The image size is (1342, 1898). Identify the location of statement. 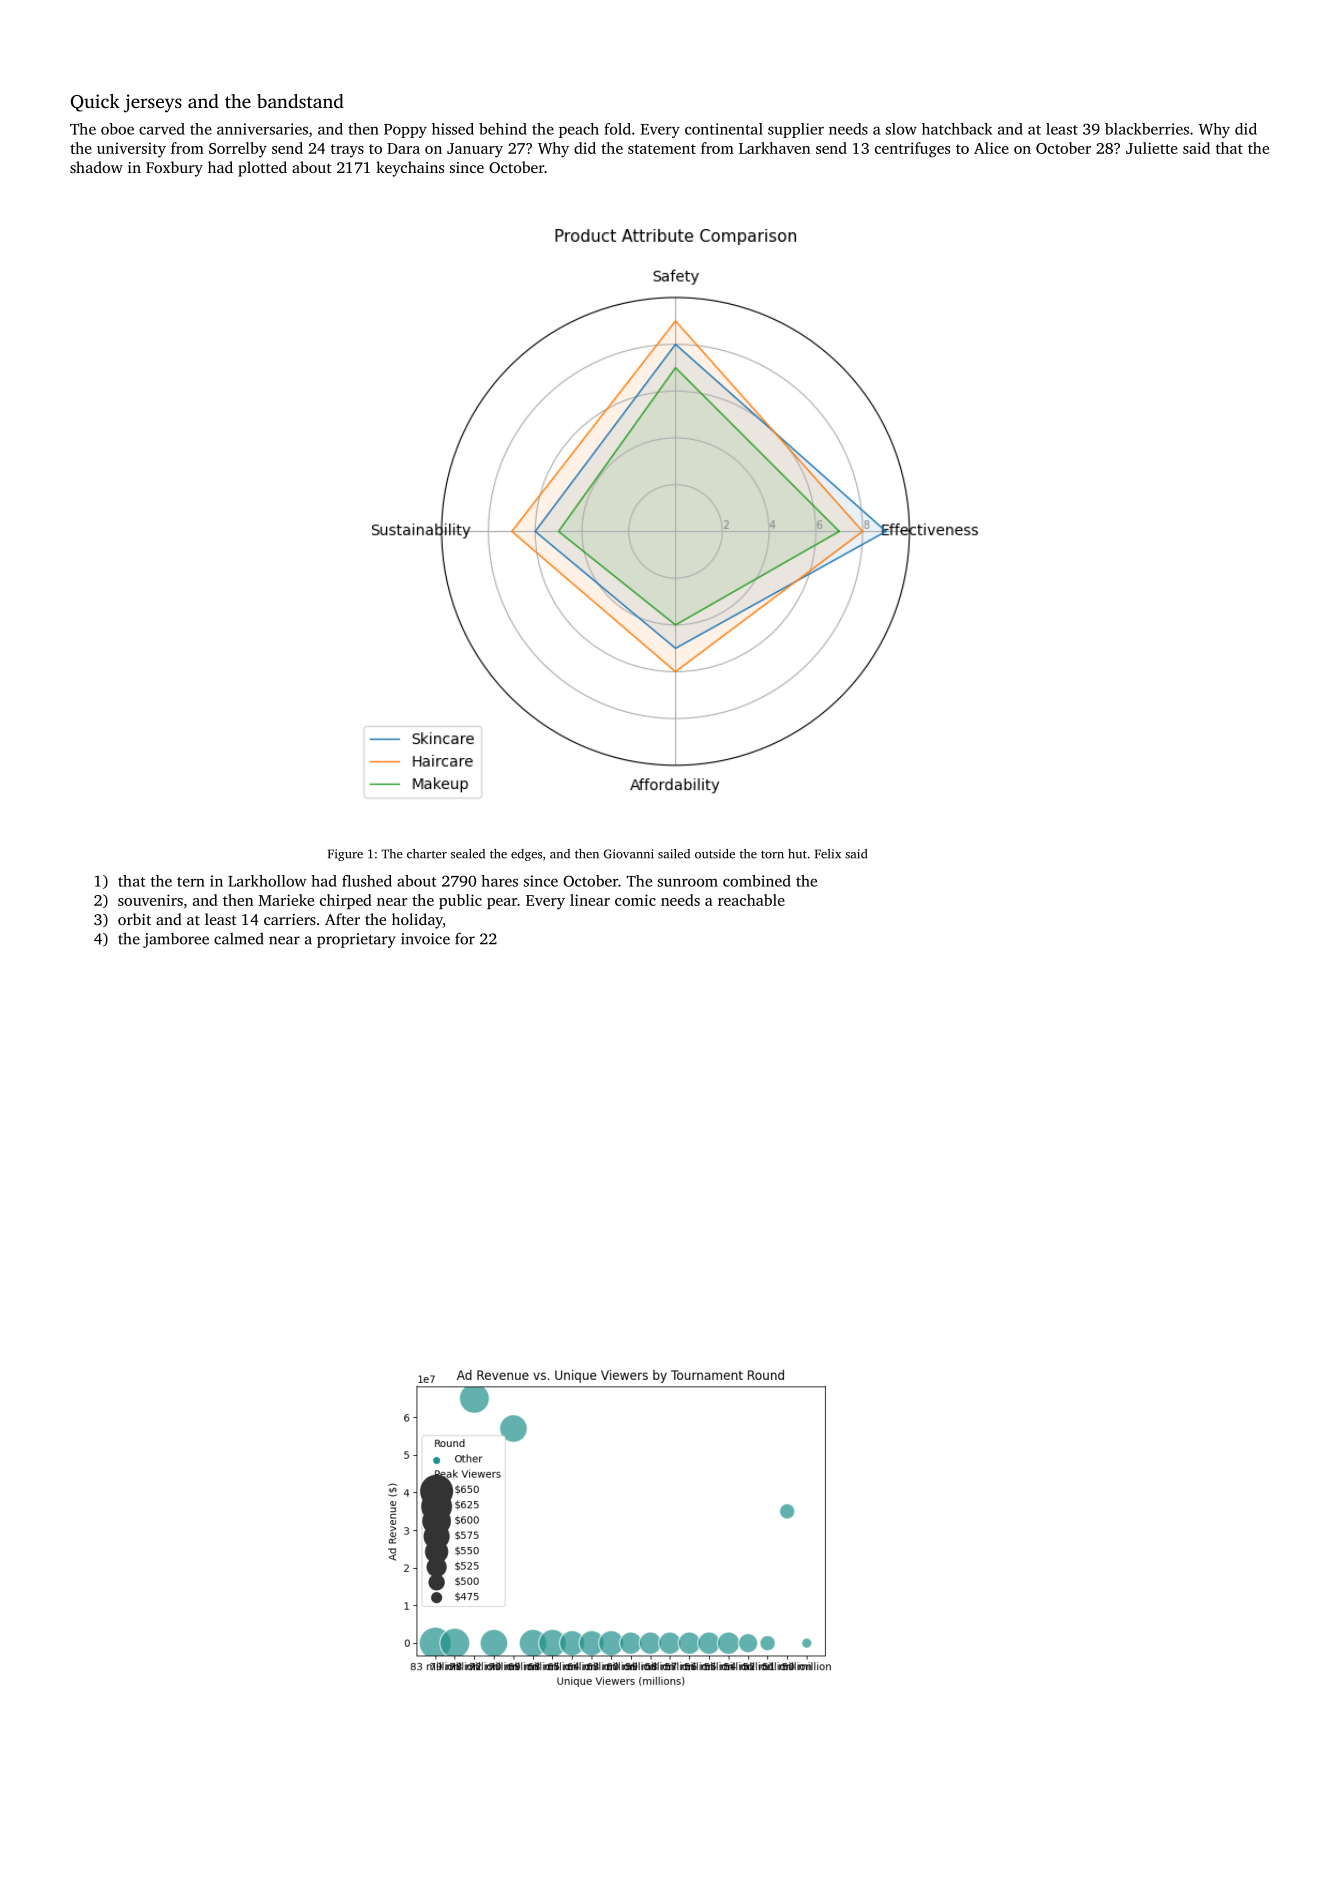
(662, 149).
